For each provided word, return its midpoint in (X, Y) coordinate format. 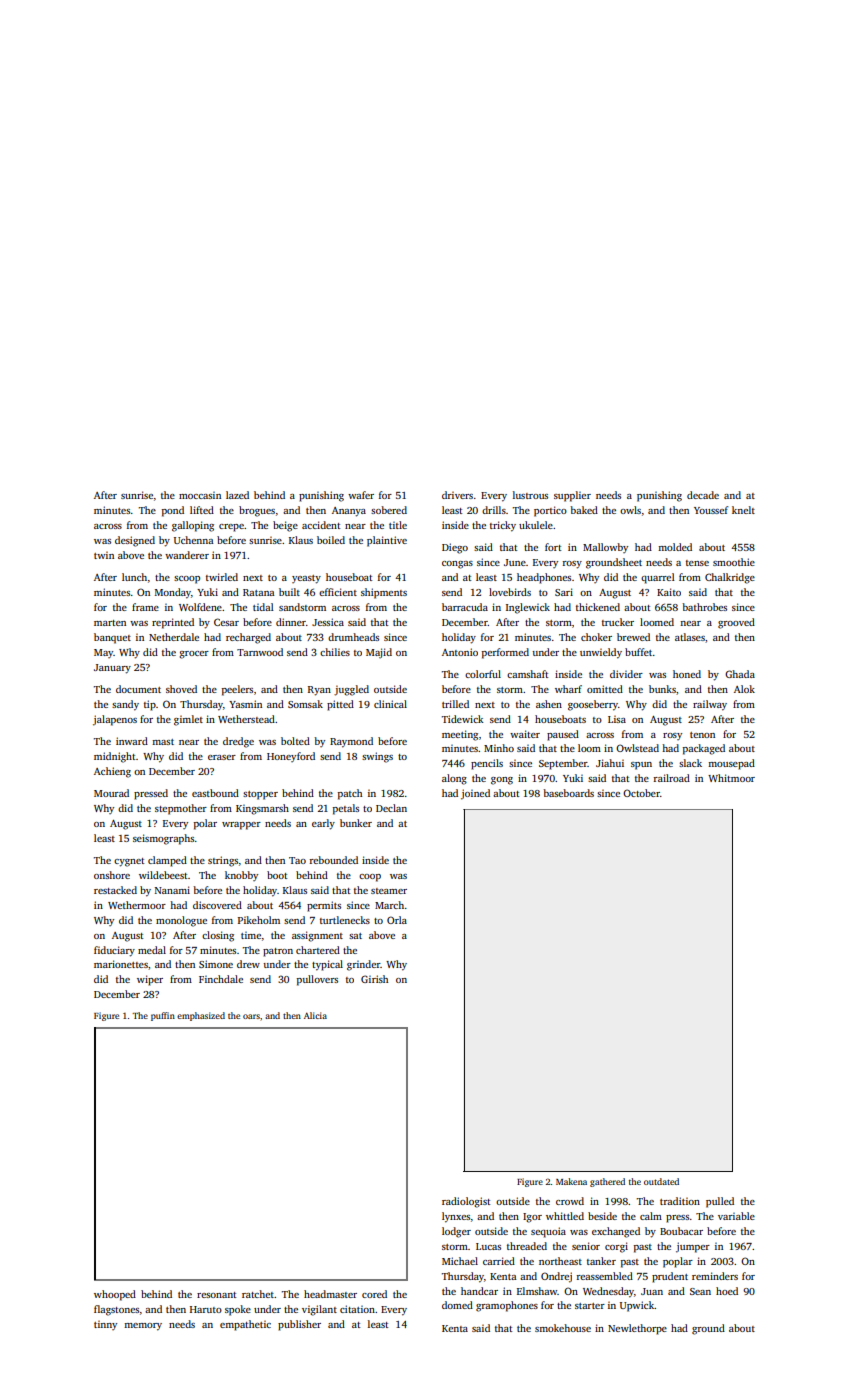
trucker (618, 622)
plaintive (387, 541)
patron (278, 952)
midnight (115, 757)
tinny (105, 1325)
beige (285, 526)
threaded (527, 1246)
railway (710, 705)
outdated (661, 1181)
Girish (374, 979)
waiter (525, 734)
